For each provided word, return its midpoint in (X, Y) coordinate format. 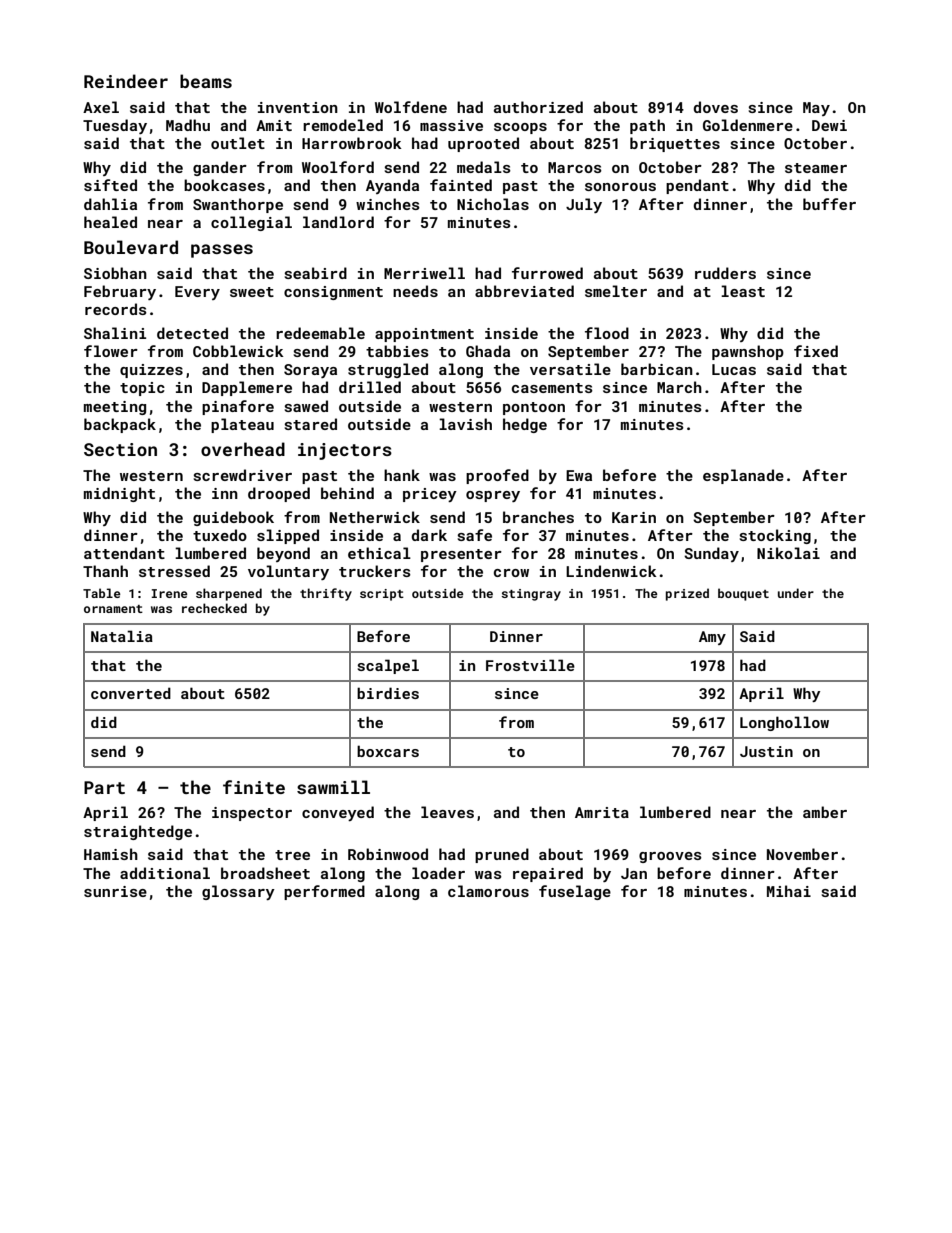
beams (206, 81)
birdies (388, 693)
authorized (538, 107)
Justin (766, 751)
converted (131, 693)
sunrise (115, 891)
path (647, 126)
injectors (345, 451)
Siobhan (115, 273)
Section (120, 449)
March (679, 387)
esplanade (743, 476)
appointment (424, 335)
